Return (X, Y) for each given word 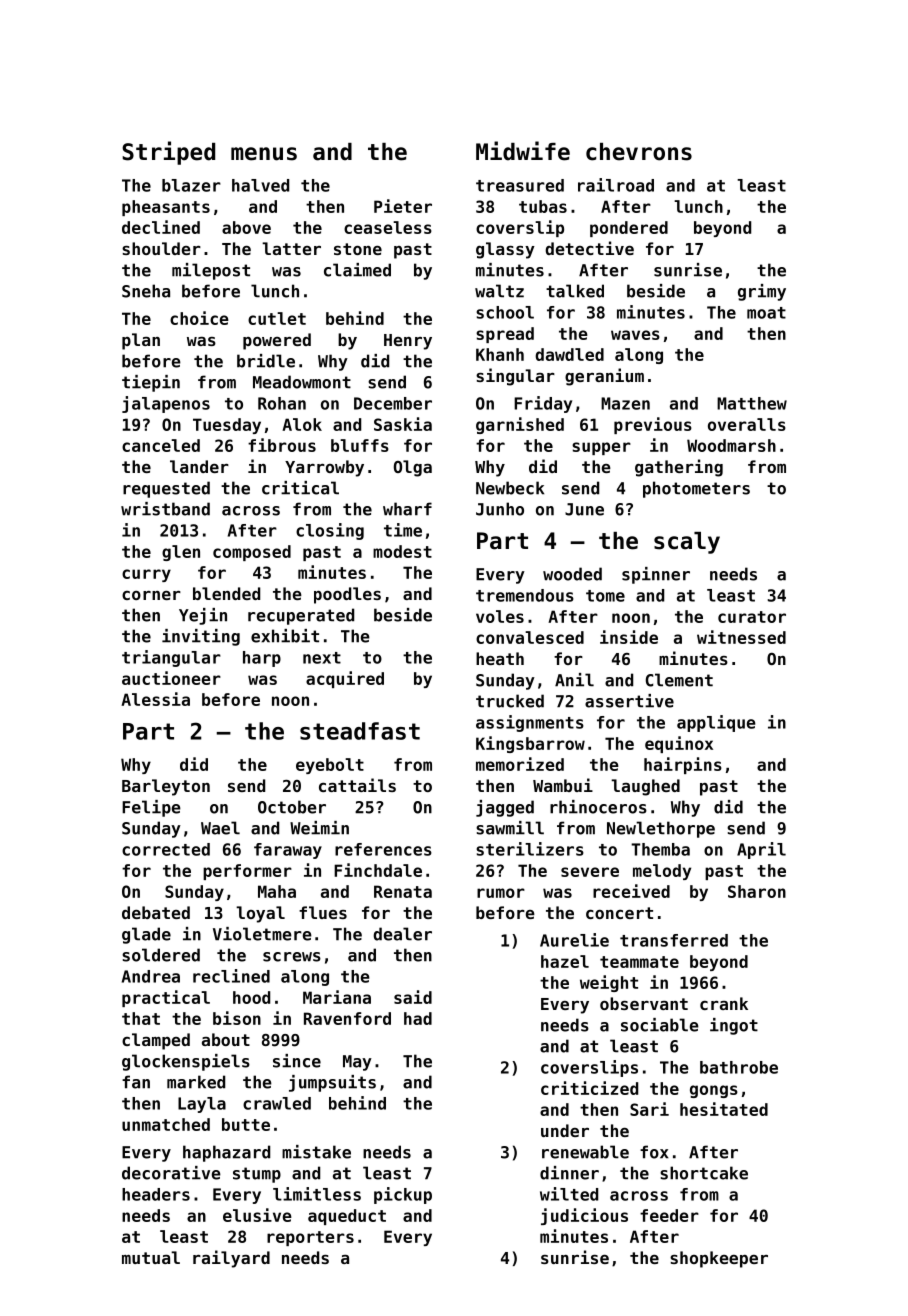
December (393, 403)
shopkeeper (719, 1259)
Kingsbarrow (530, 744)
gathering (679, 468)
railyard (231, 1259)
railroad (616, 185)
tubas (543, 206)
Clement (679, 680)
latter (291, 248)
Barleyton (166, 787)
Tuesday (227, 426)
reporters (310, 1238)
